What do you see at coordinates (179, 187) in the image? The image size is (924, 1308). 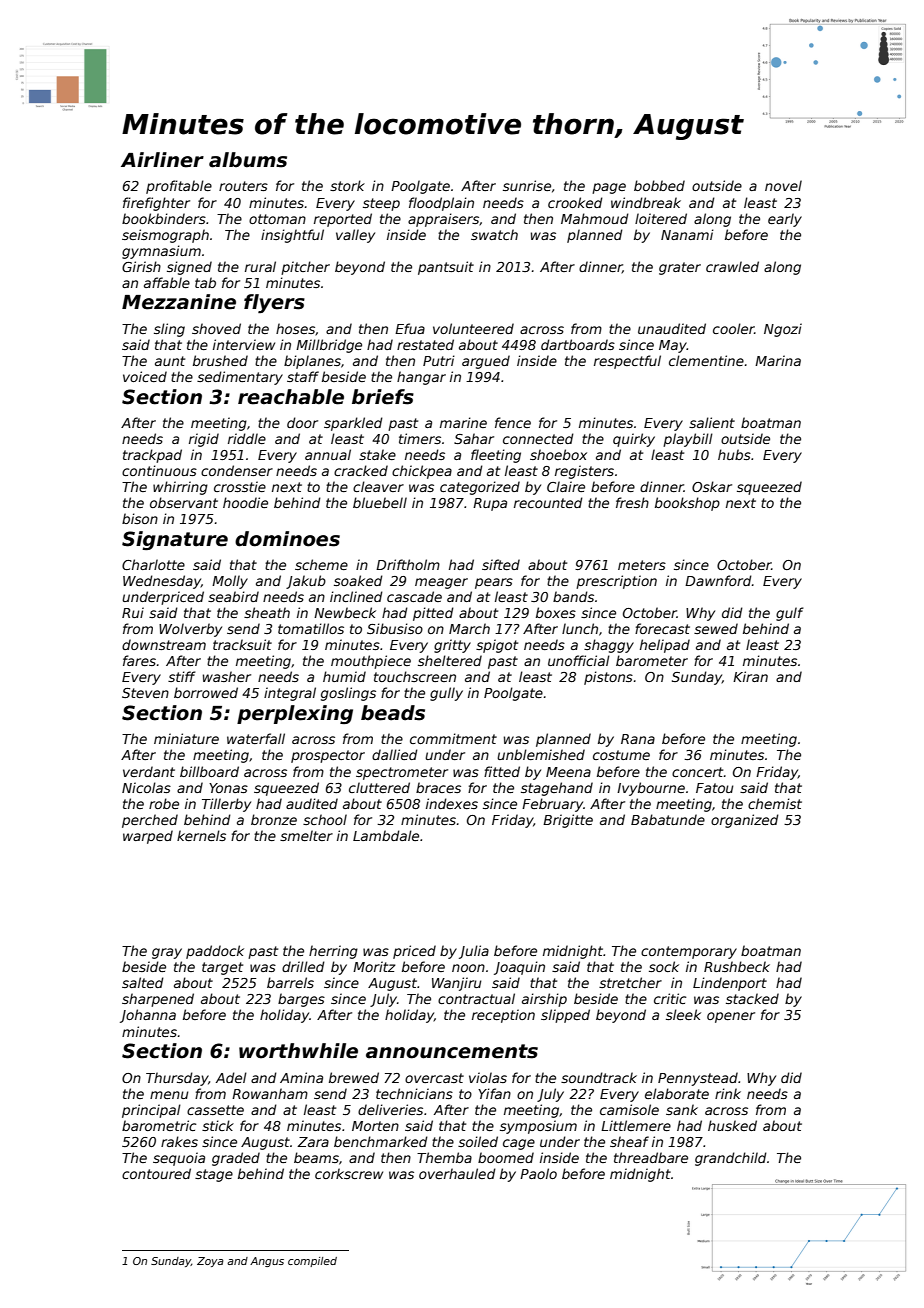 I see `profitable` at bounding box center [179, 187].
